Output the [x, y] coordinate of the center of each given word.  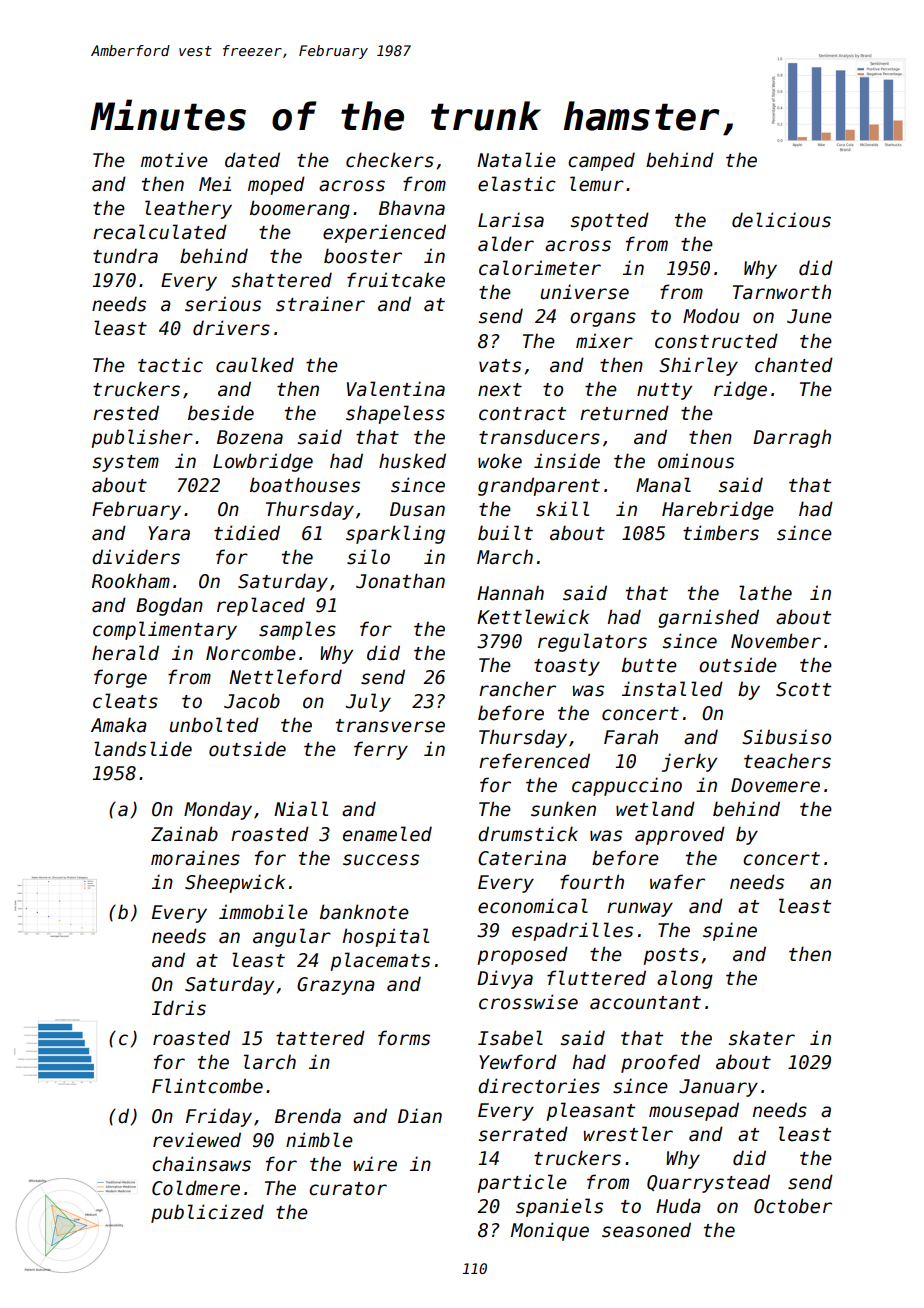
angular [292, 937]
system [126, 463]
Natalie [516, 160]
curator [348, 1189]
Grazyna [336, 986]
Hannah [510, 593]
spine [730, 931]
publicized [207, 1213]
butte [649, 665]
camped [601, 161]
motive [174, 160]
